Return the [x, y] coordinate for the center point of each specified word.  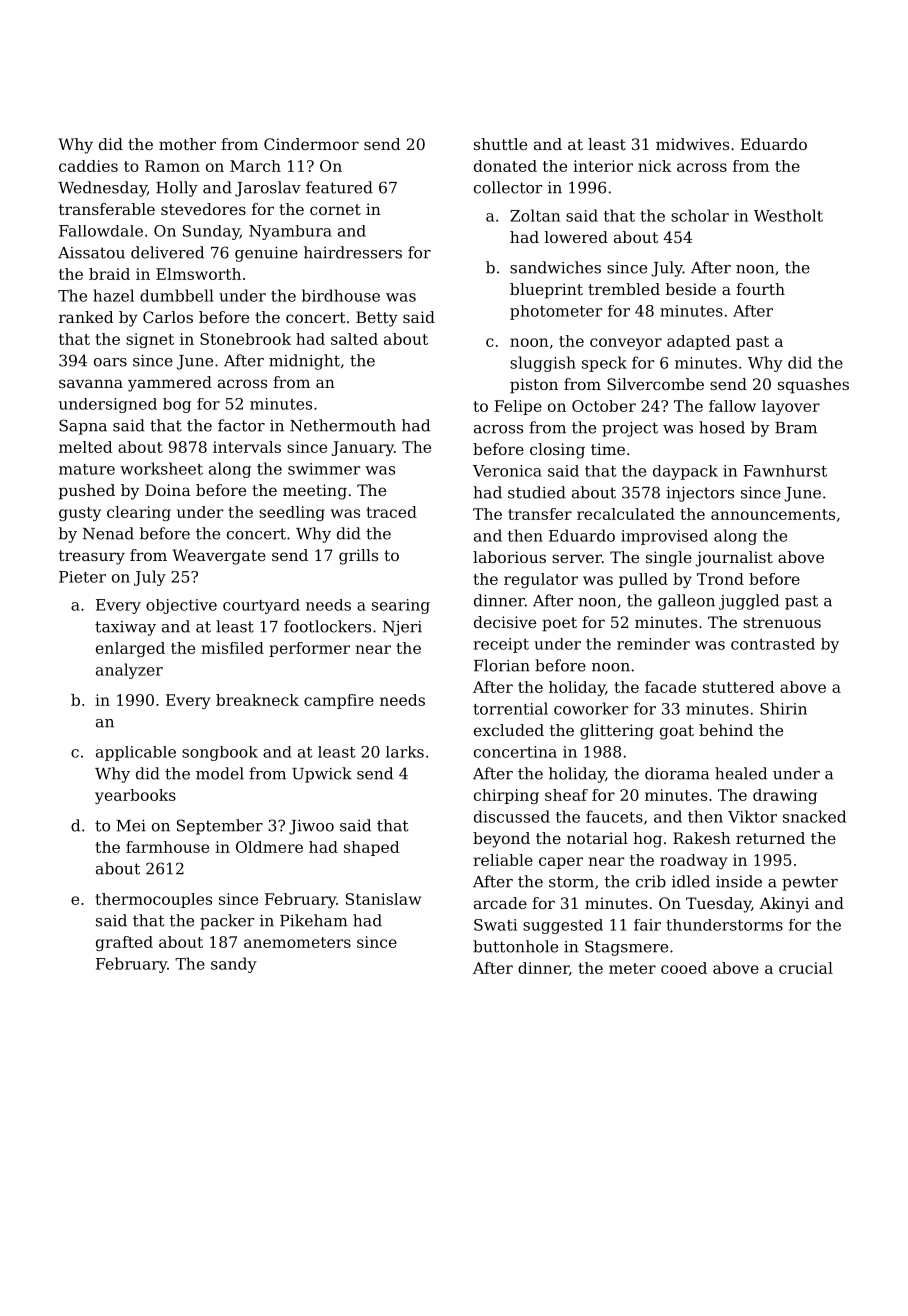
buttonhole [515, 946]
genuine [266, 254]
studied [537, 492]
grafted [124, 943]
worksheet [161, 468]
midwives [692, 144]
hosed [722, 427]
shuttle [500, 144]
